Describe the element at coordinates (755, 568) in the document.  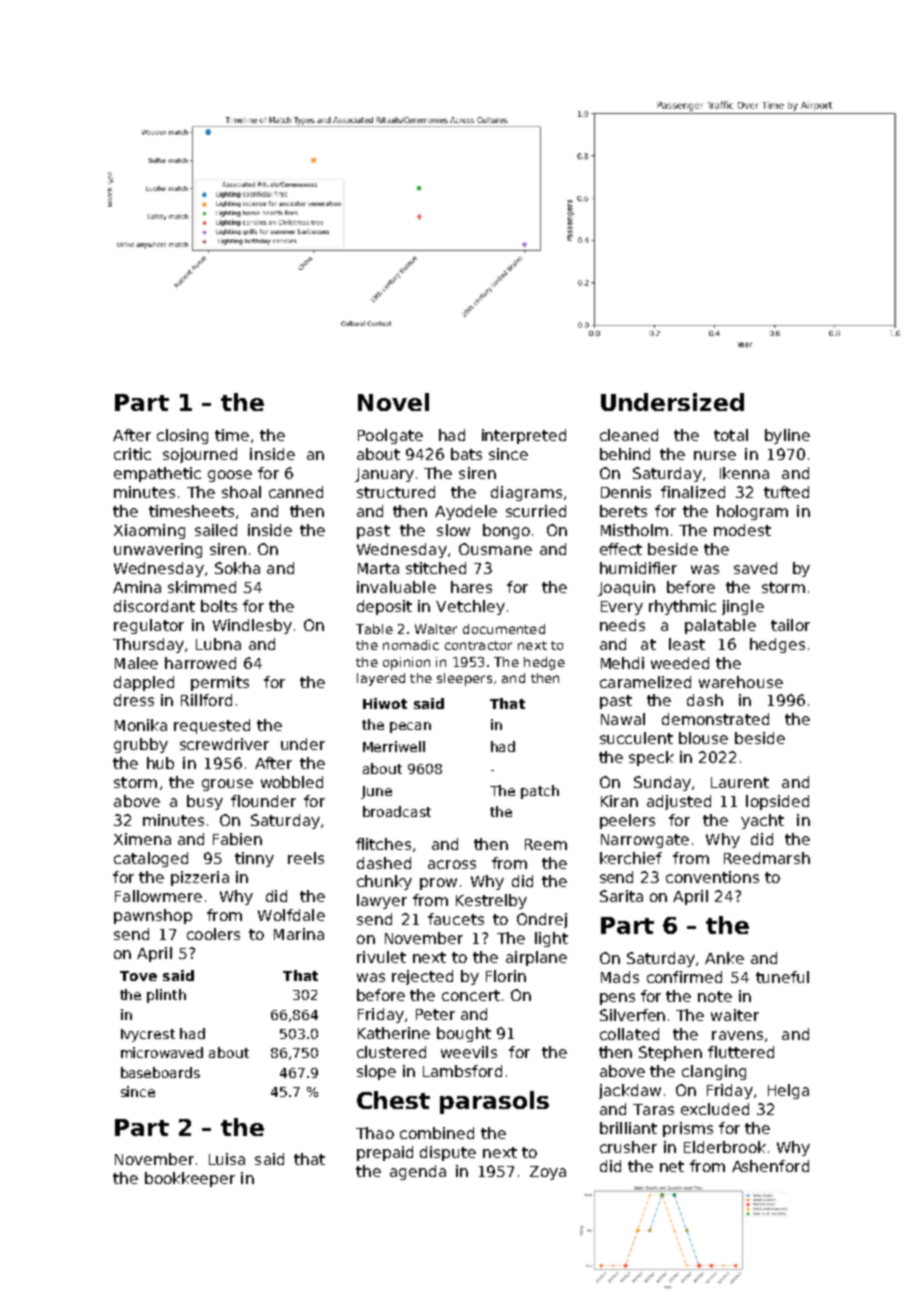
I see `saved` at that location.
